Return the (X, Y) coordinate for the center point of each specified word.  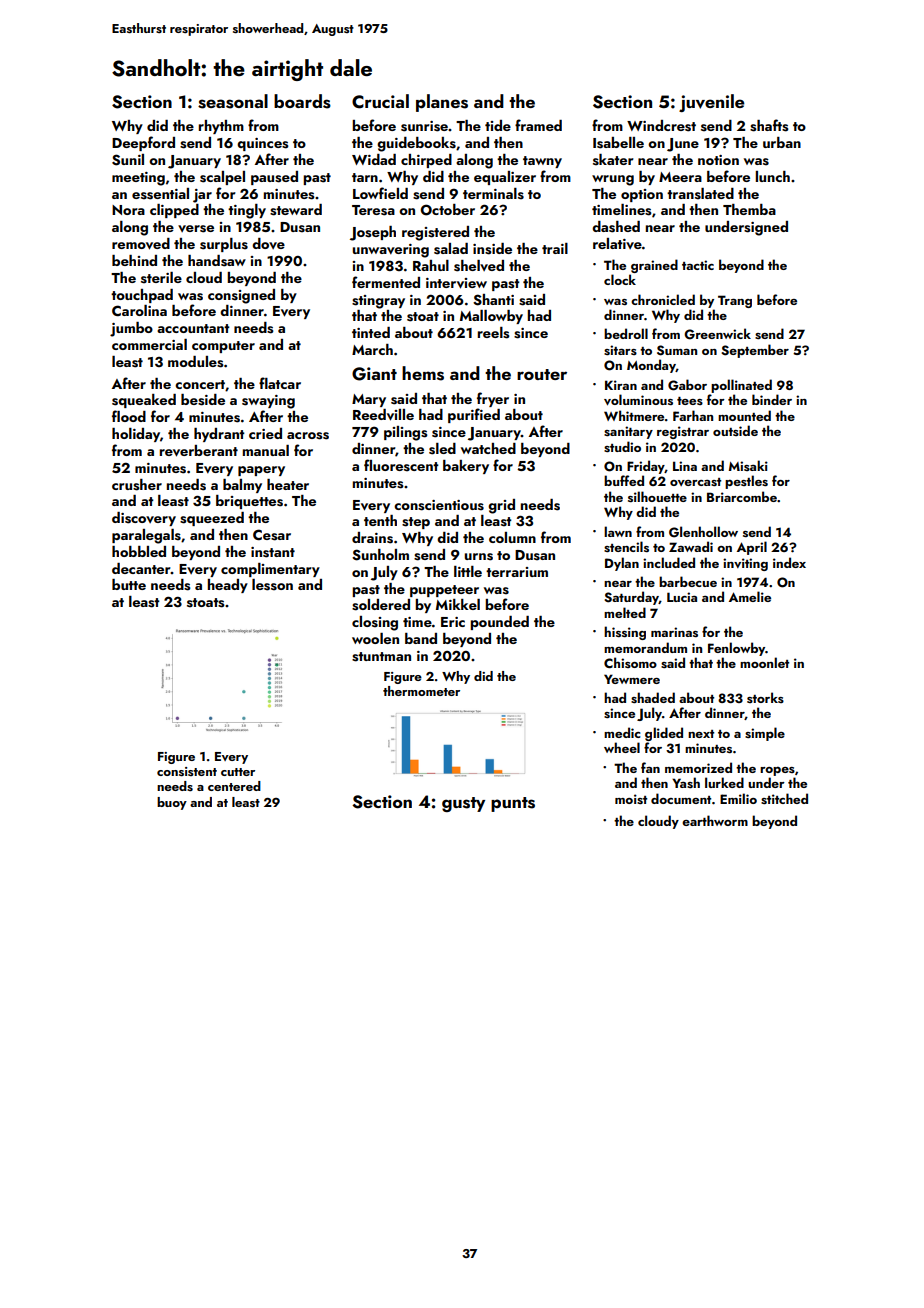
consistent (187, 772)
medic (622, 732)
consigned (241, 296)
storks (765, 697)
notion (718, 160)
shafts (769, 125)
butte (129, 584)
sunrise (424, 126)
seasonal (233, 101)
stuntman (381, 657)
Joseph (373, 233)
